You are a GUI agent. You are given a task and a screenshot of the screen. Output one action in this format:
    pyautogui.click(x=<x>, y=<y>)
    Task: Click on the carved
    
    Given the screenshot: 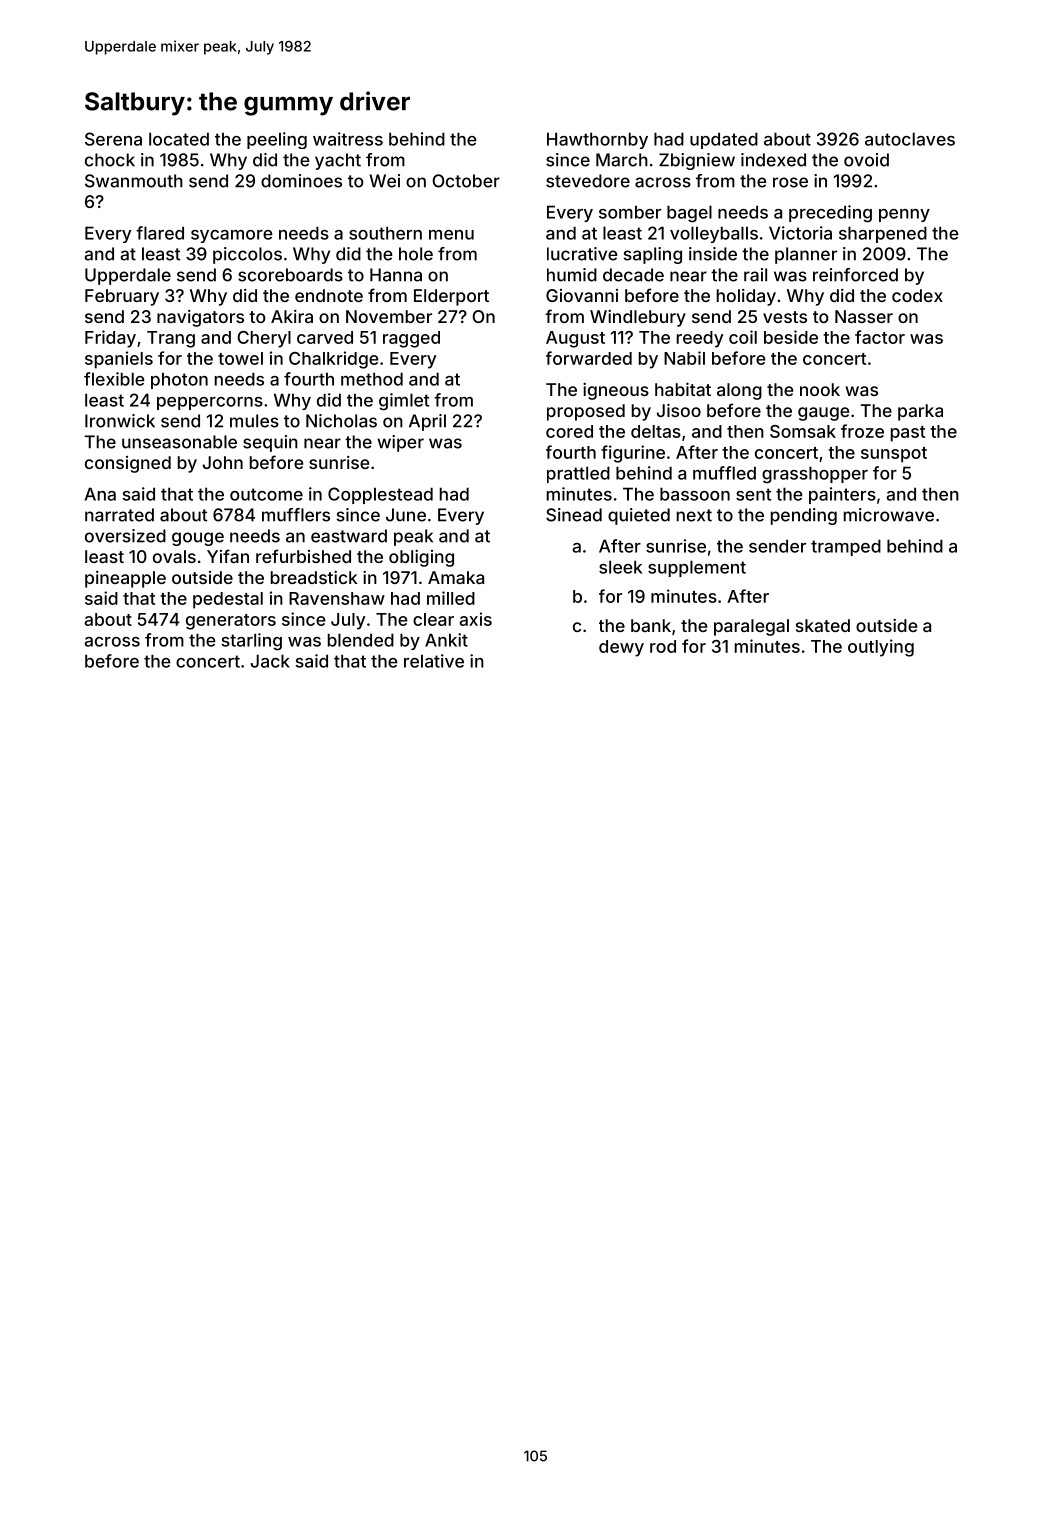 What is the action you would take?
    pyautogui.click(x=325, y=337)
